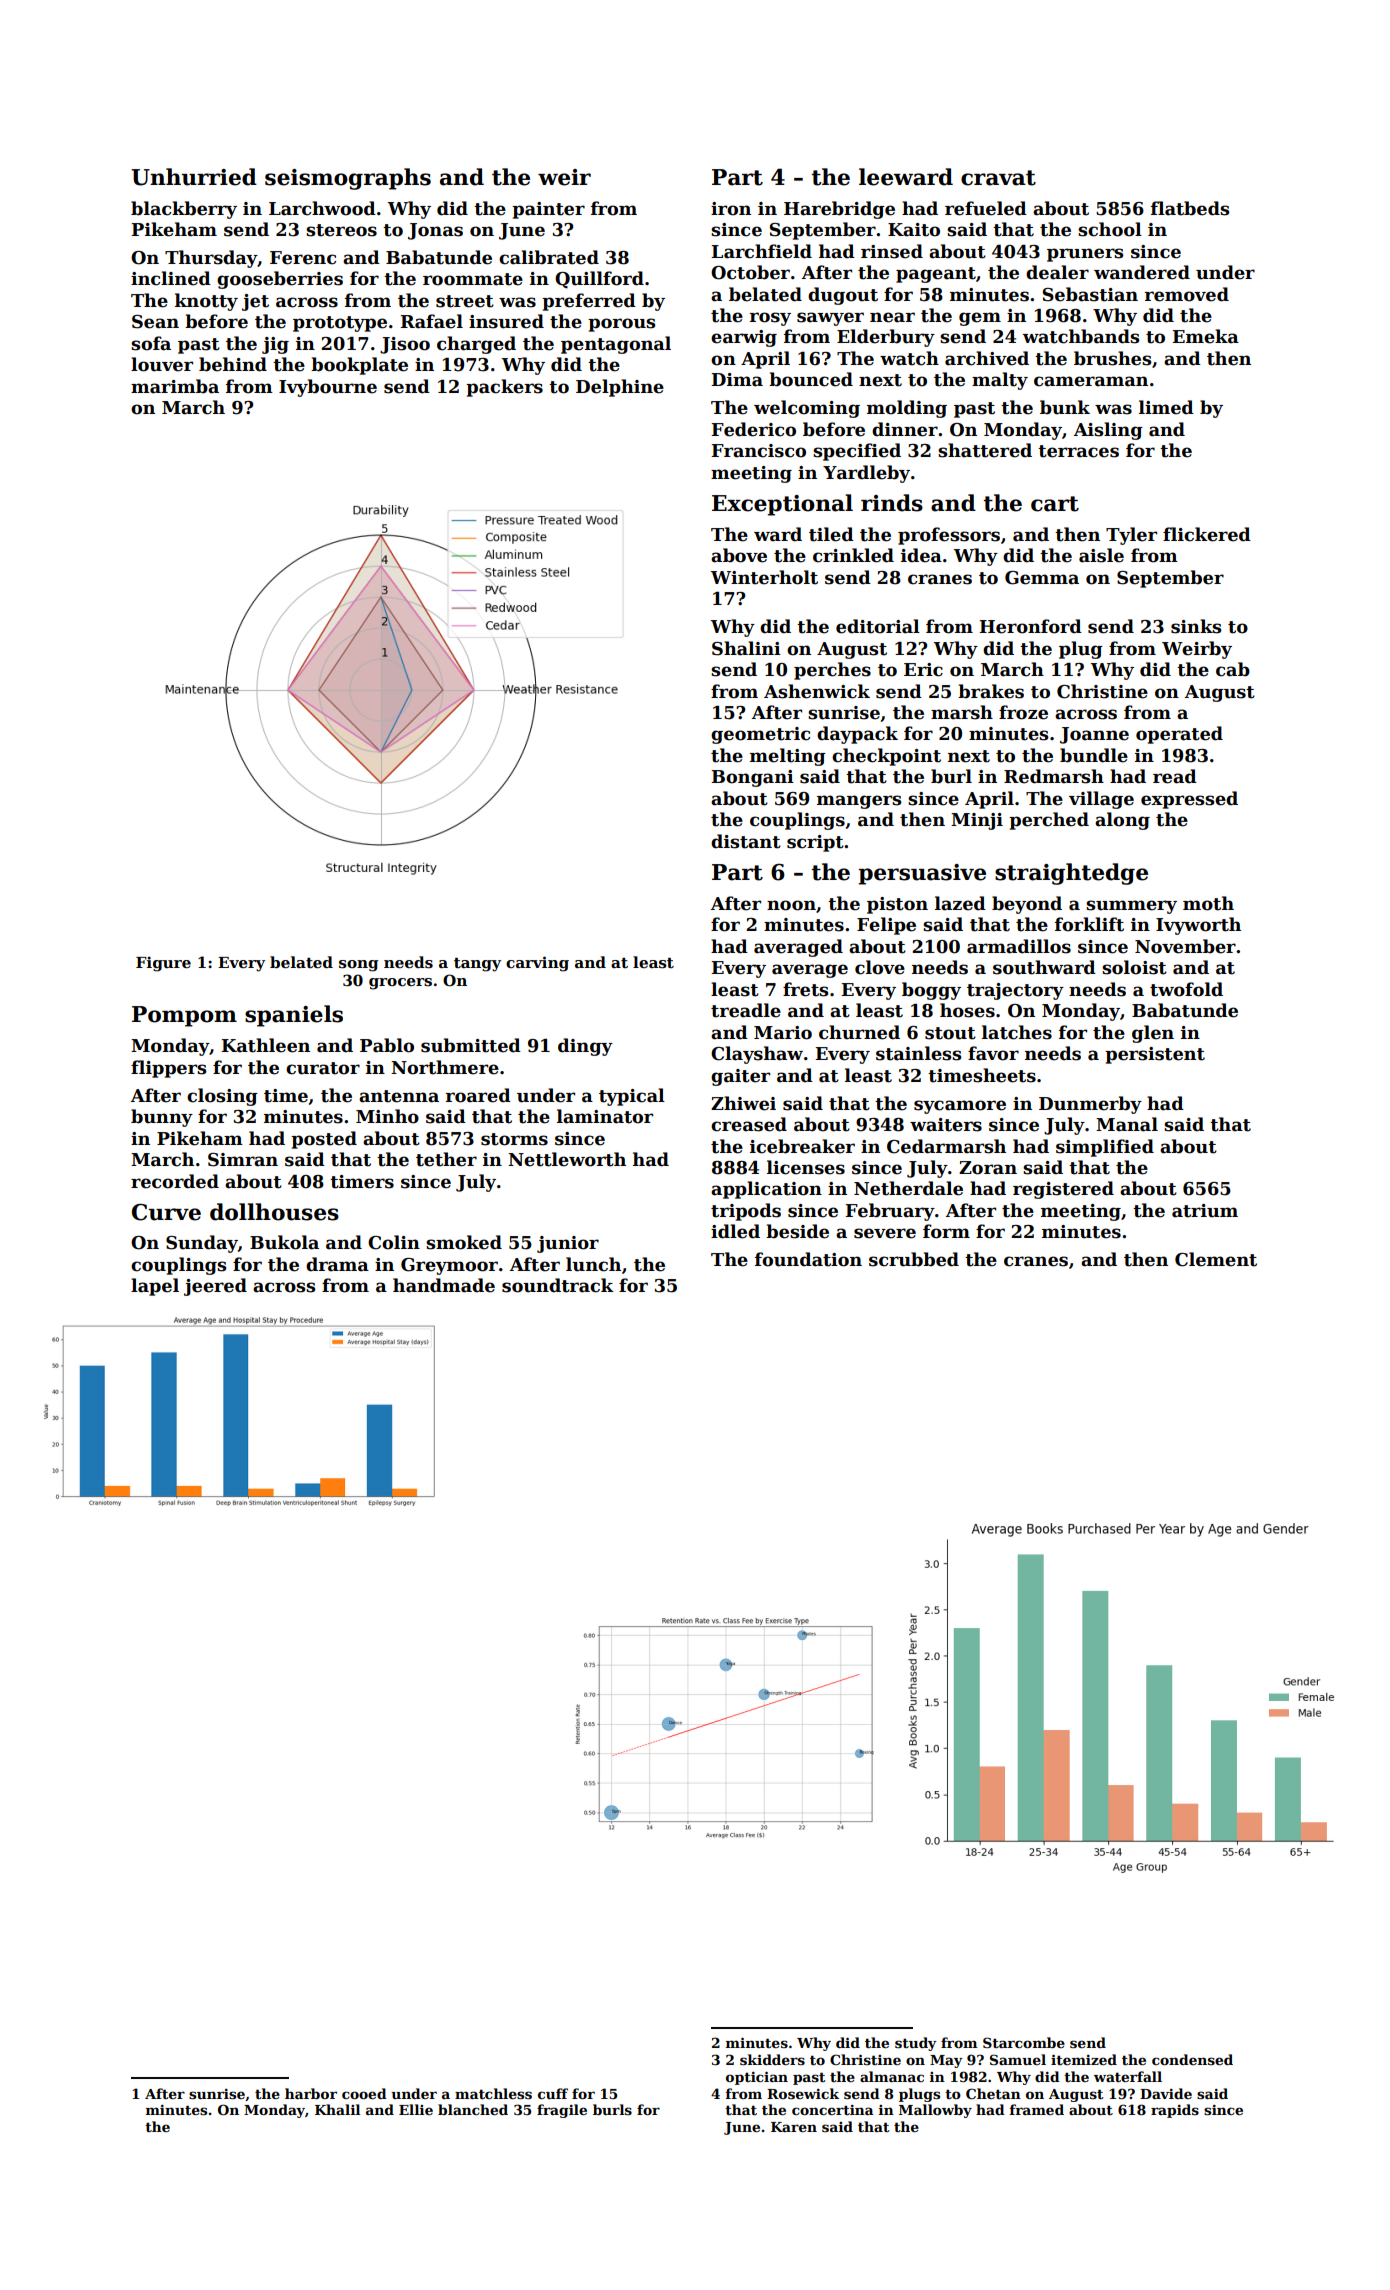 The image size is (1390, 2290). I want to click on Delphine, so click(620, 388).
